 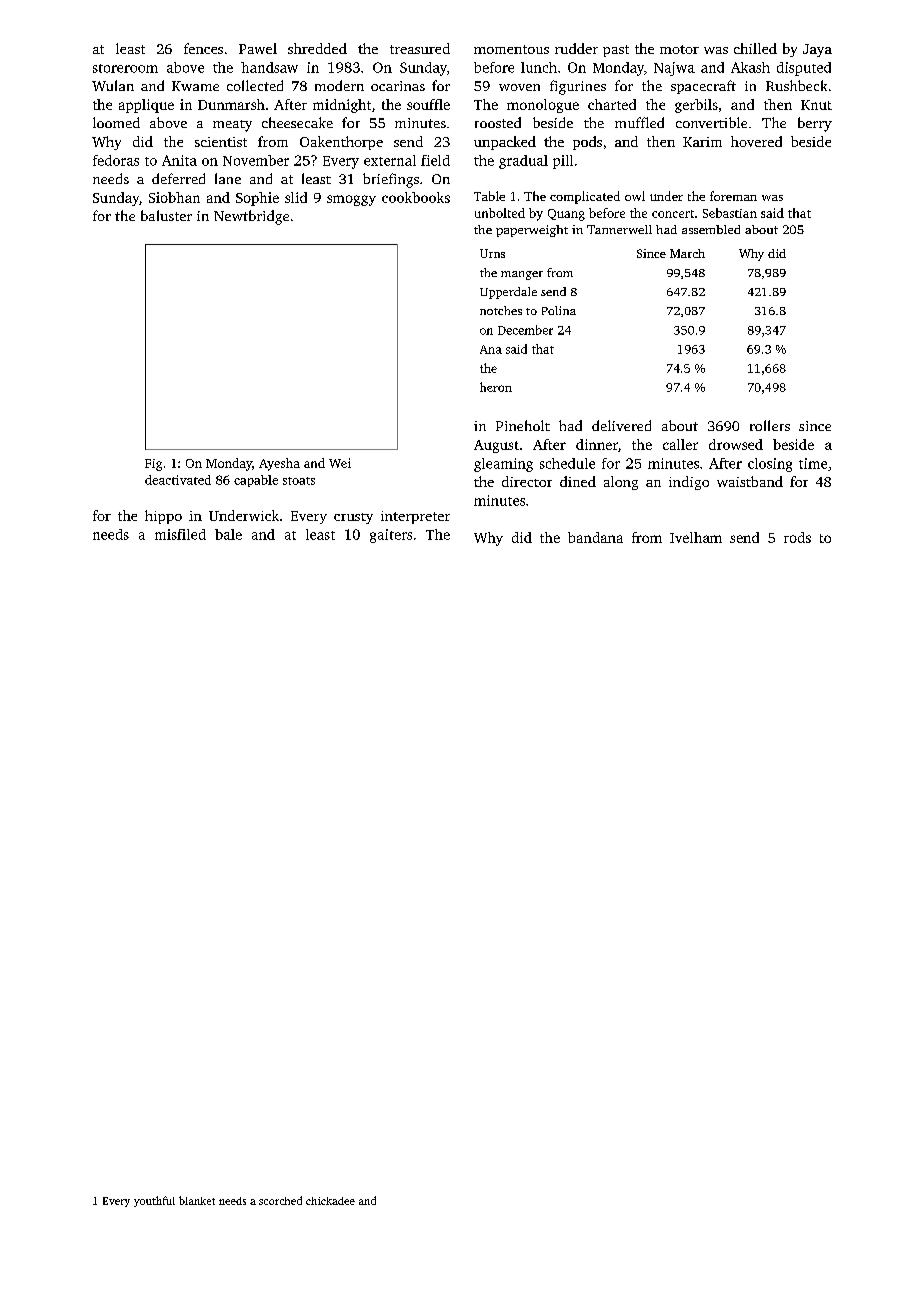 What do you see at coordinates (797, 537) in the document?
I see `rods` at bounding box center [797, 537].
